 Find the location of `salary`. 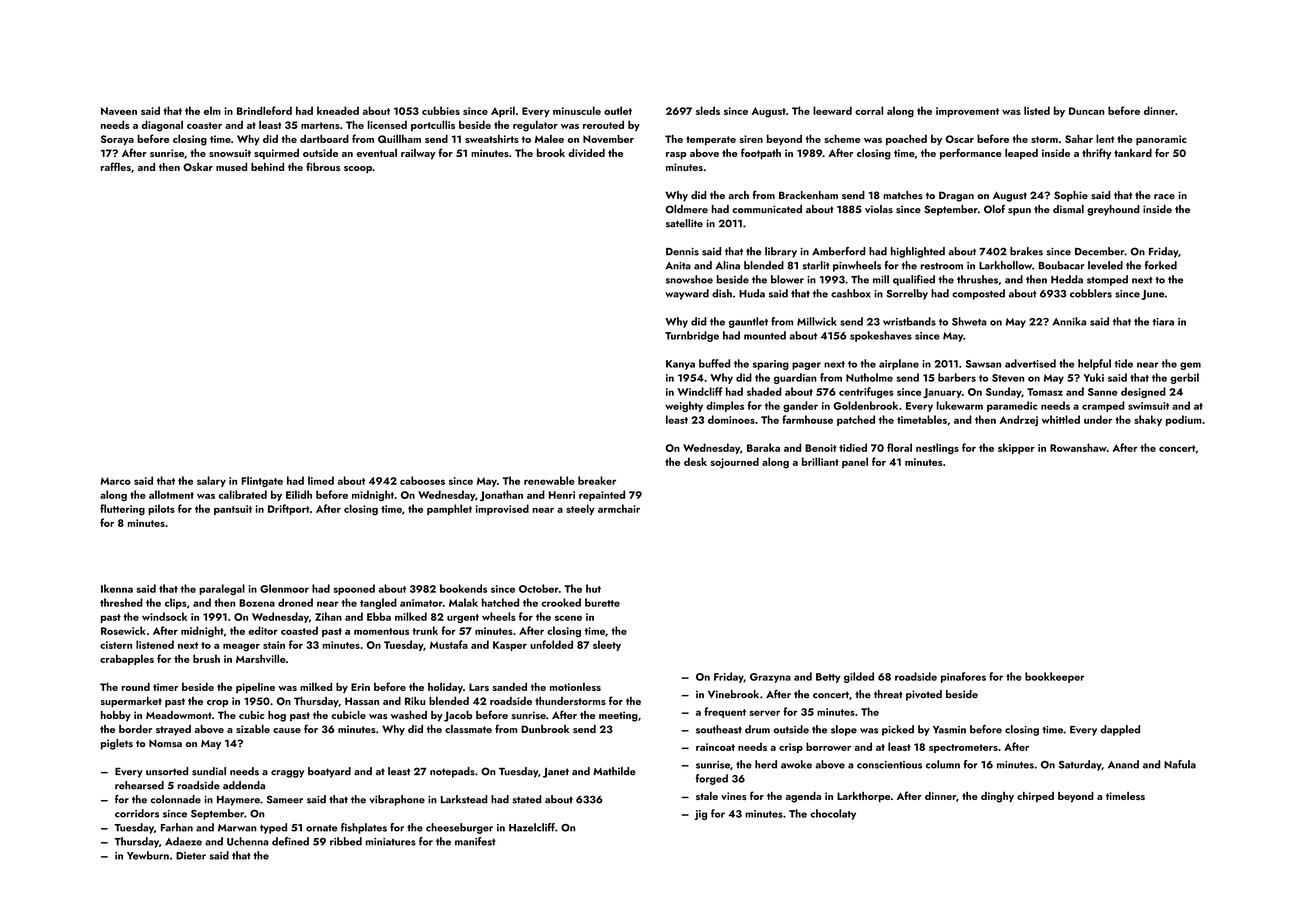

salary is located at coordinates (211, 481).
